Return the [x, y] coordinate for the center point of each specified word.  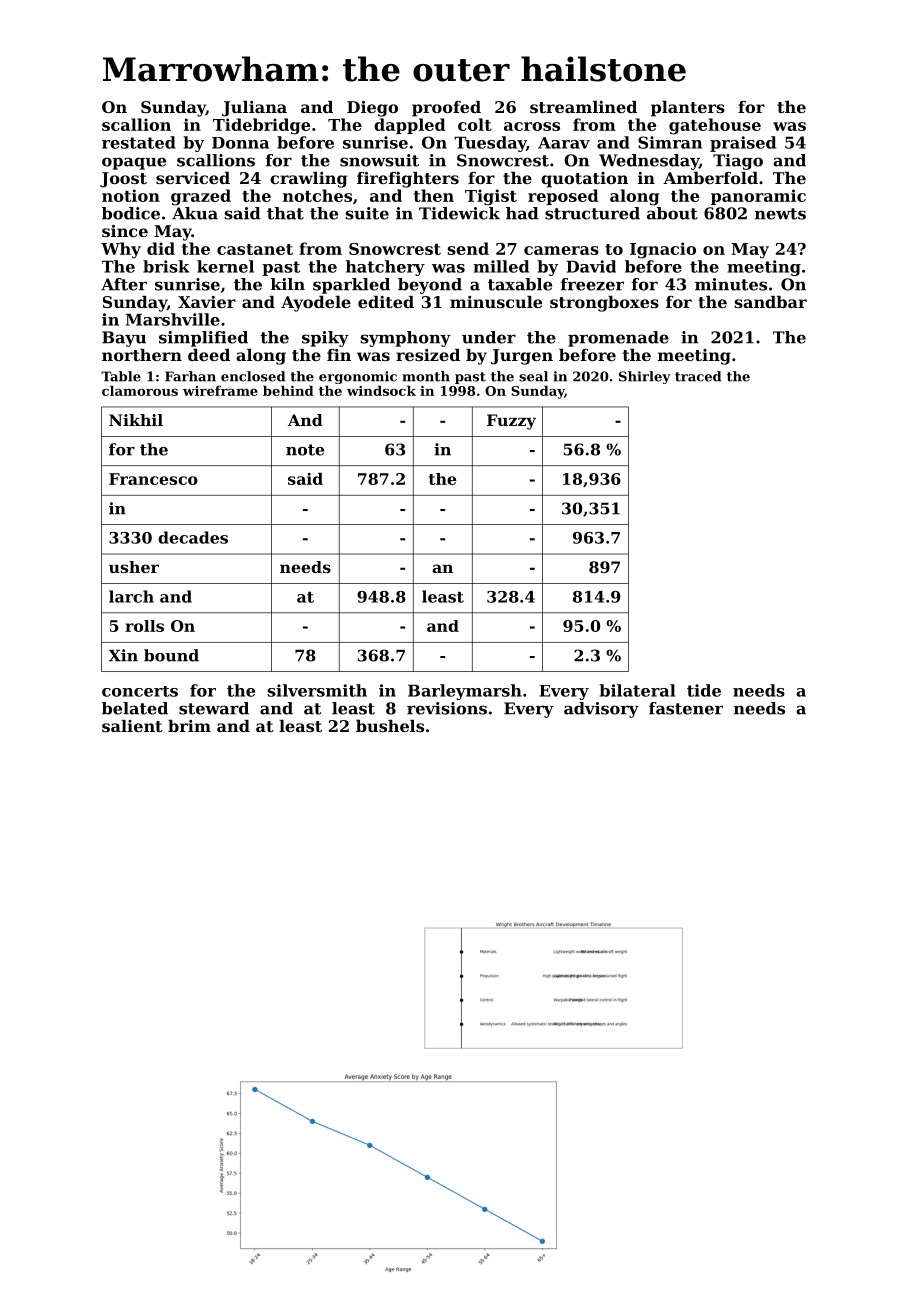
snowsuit [379, 160]
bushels [390, 726]
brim [189, 726]
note [305, 450]
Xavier [207, 302]
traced [698, 376]
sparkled [351, 286]
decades [193, 537]
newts [780, 214]
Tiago [738, 162]
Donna [240, 143]
